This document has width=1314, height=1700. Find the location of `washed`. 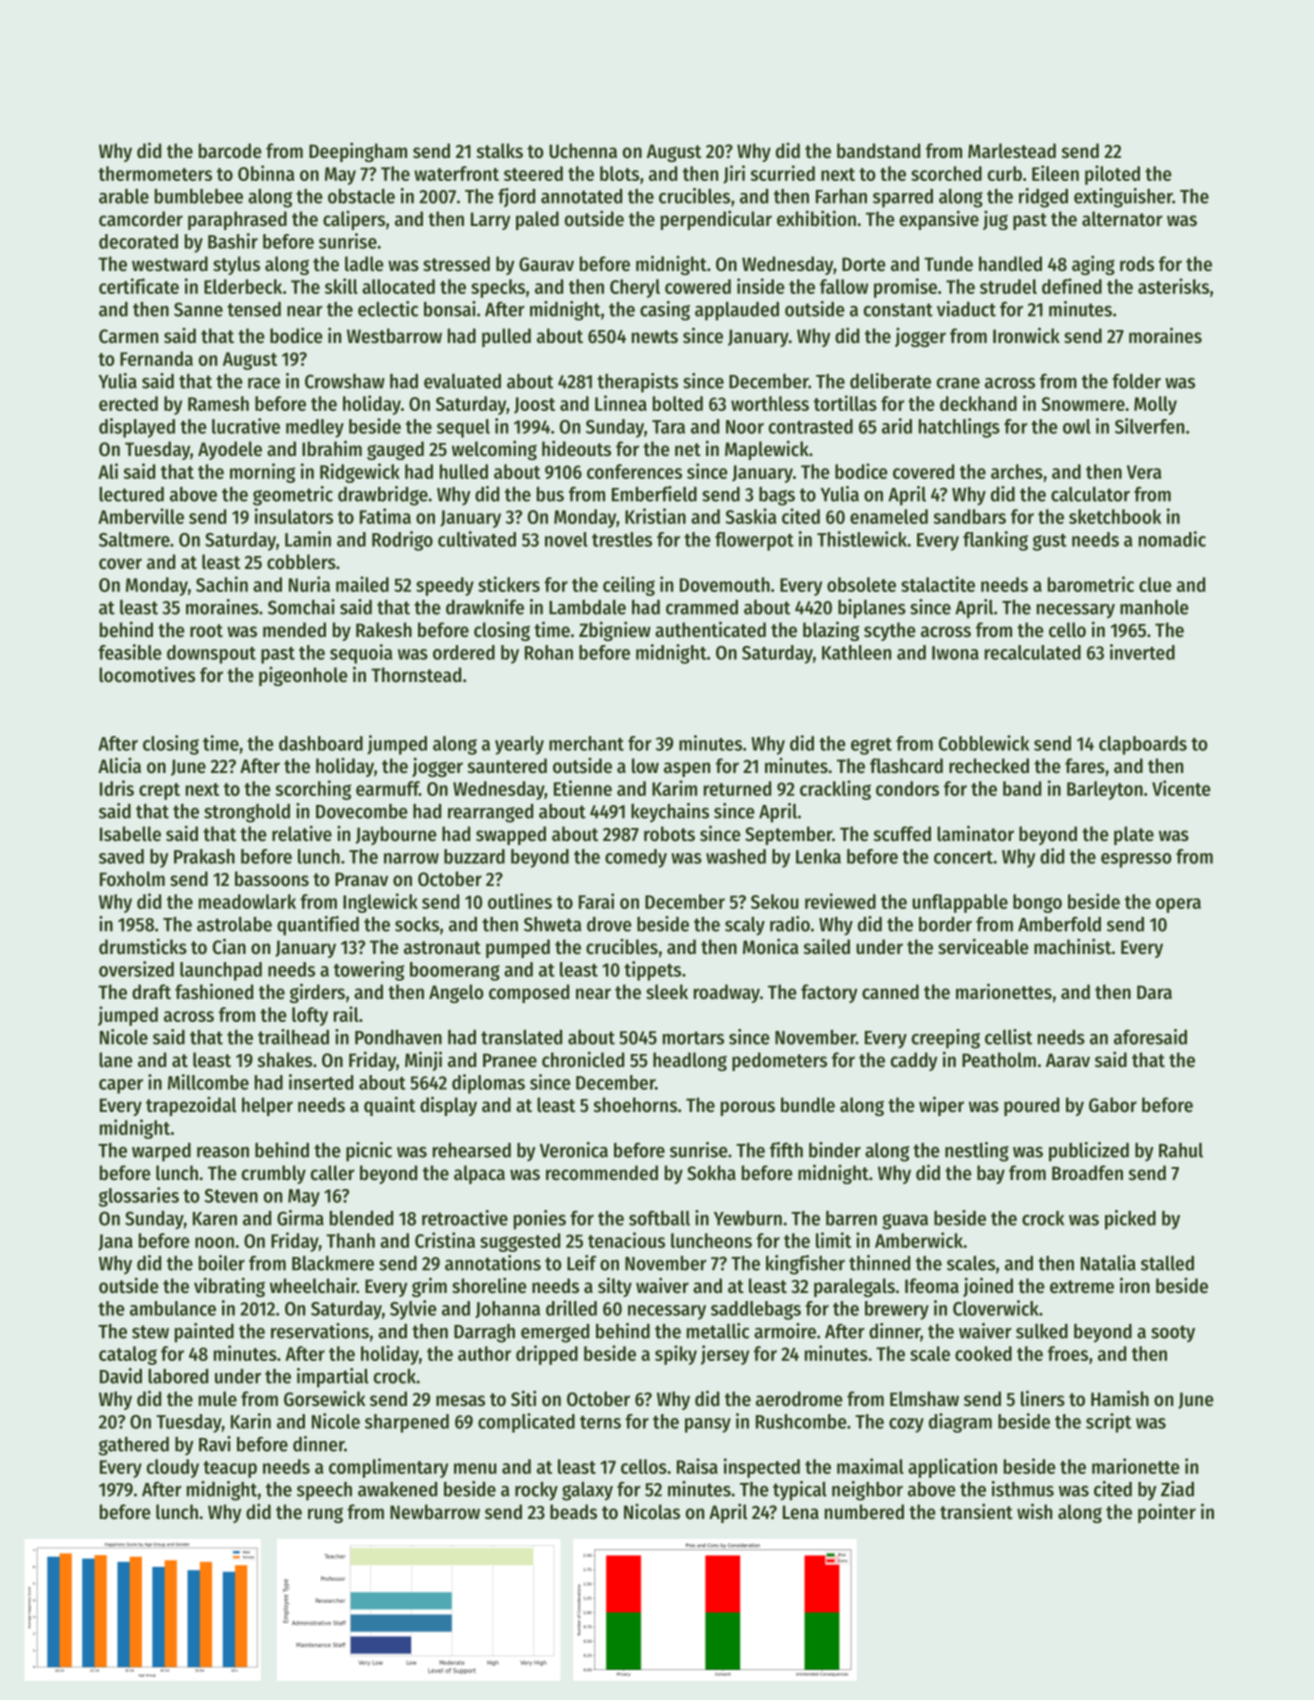

washed is located at coordinates (736, 856).
